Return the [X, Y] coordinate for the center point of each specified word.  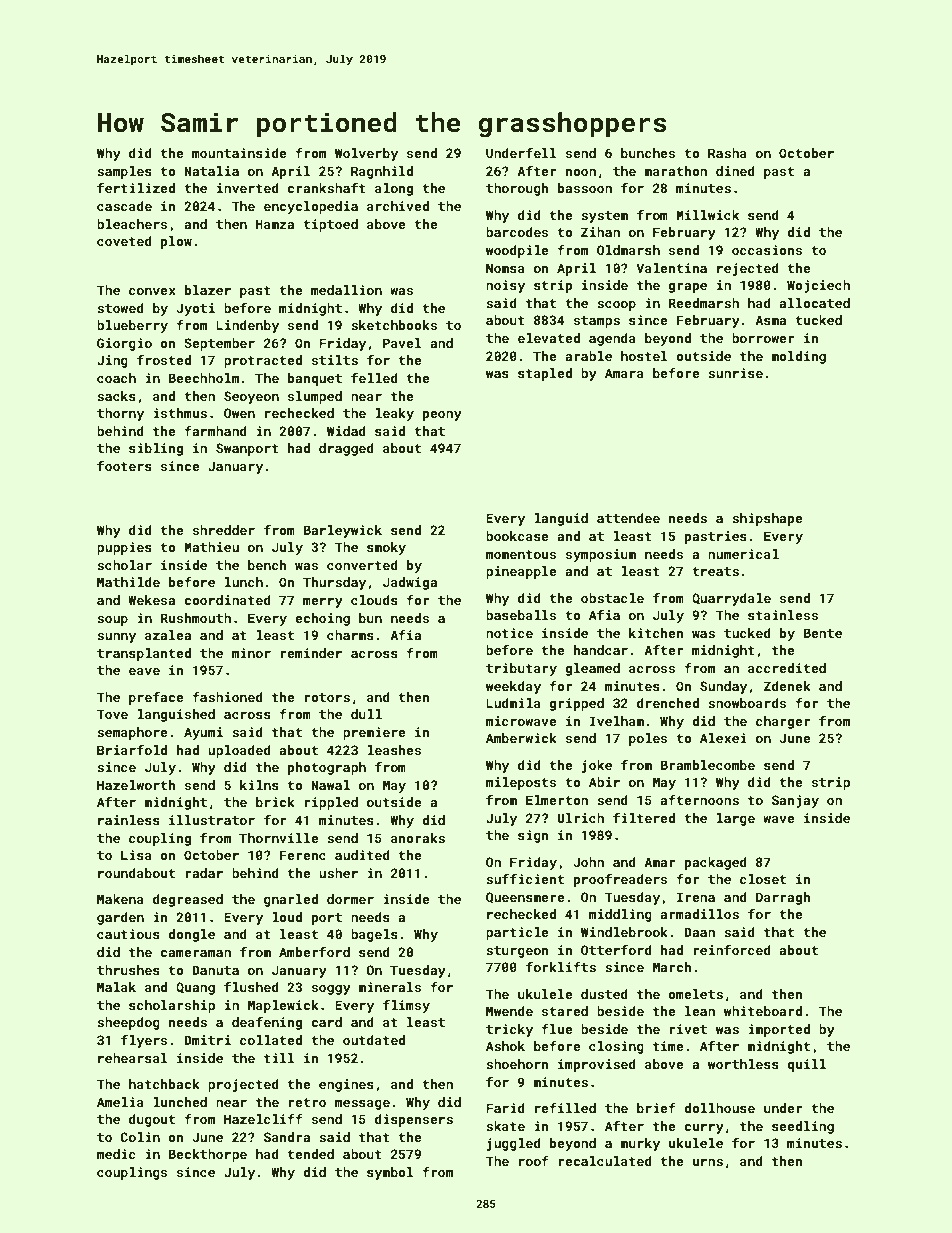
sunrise [735, 373]
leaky [394, 414]
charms [350, 635]
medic [116, 1154]
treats [715, 571]
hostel [644, 356]
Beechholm [203, 378]
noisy [505, 286]
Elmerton [557, 800]
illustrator [212, 820]
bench [267, 565]
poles [648, 739]
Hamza [275, 224]
